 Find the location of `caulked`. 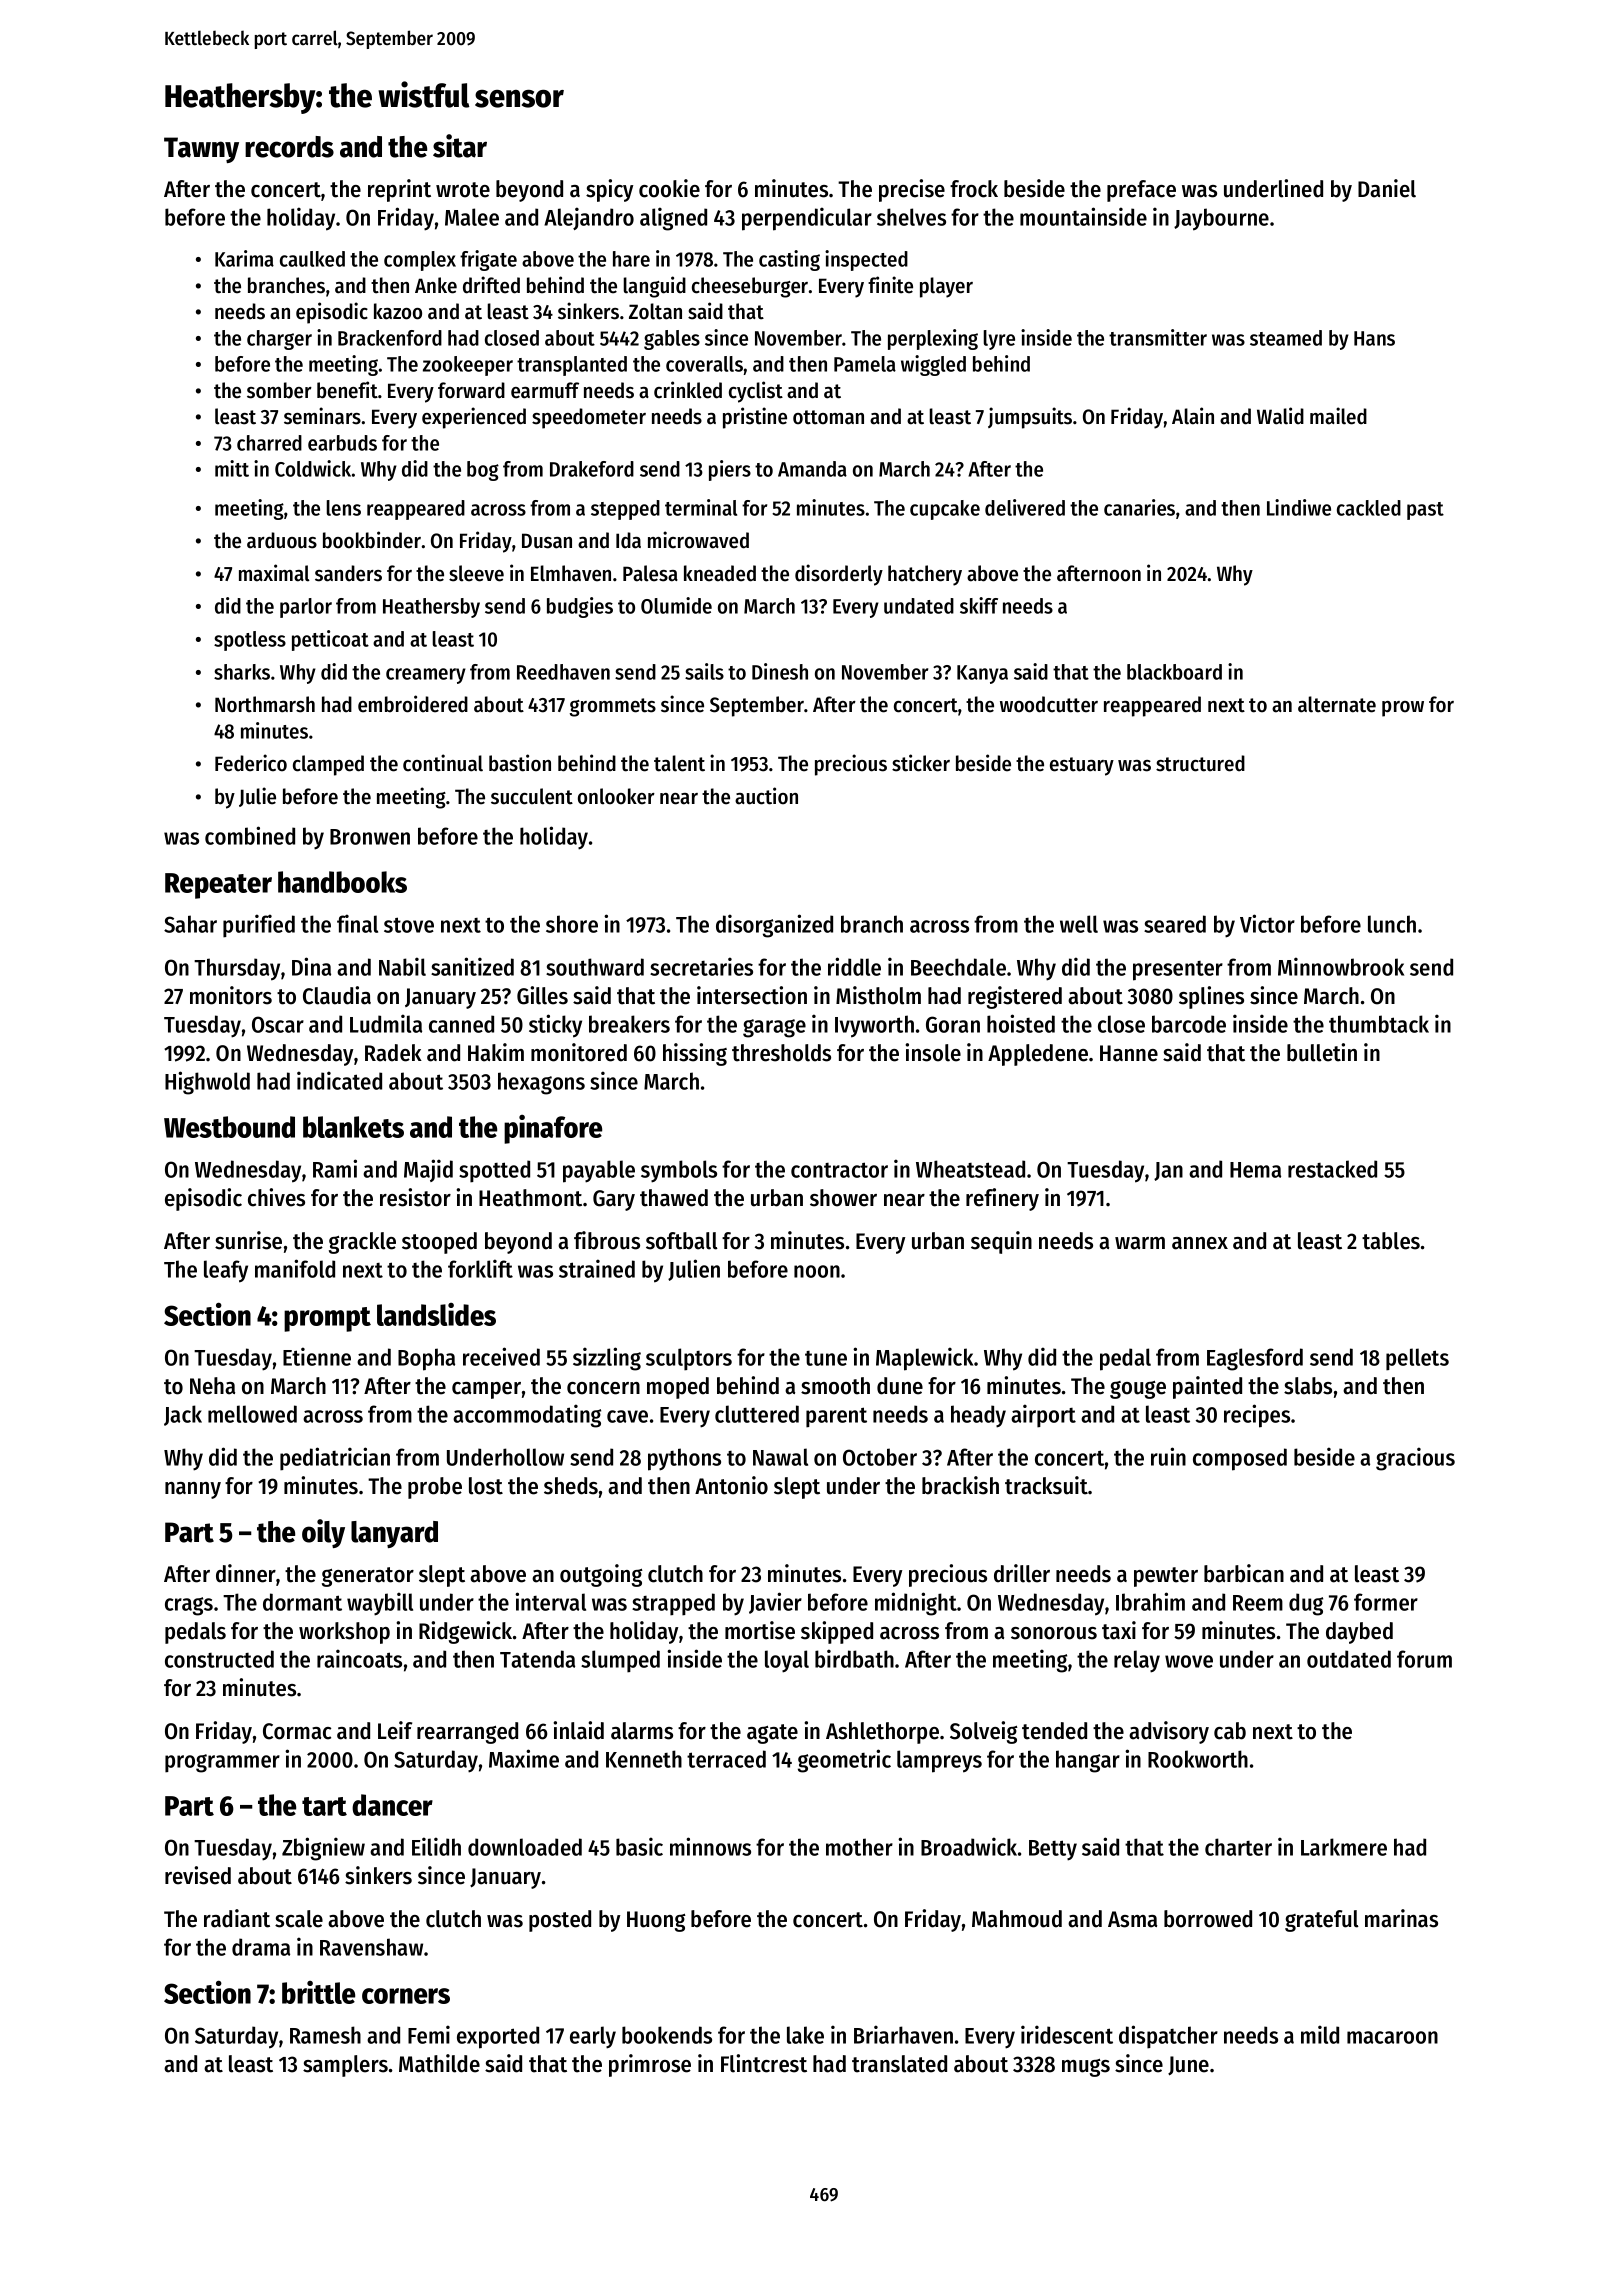

caulked is located at coordinates (312, 259).
